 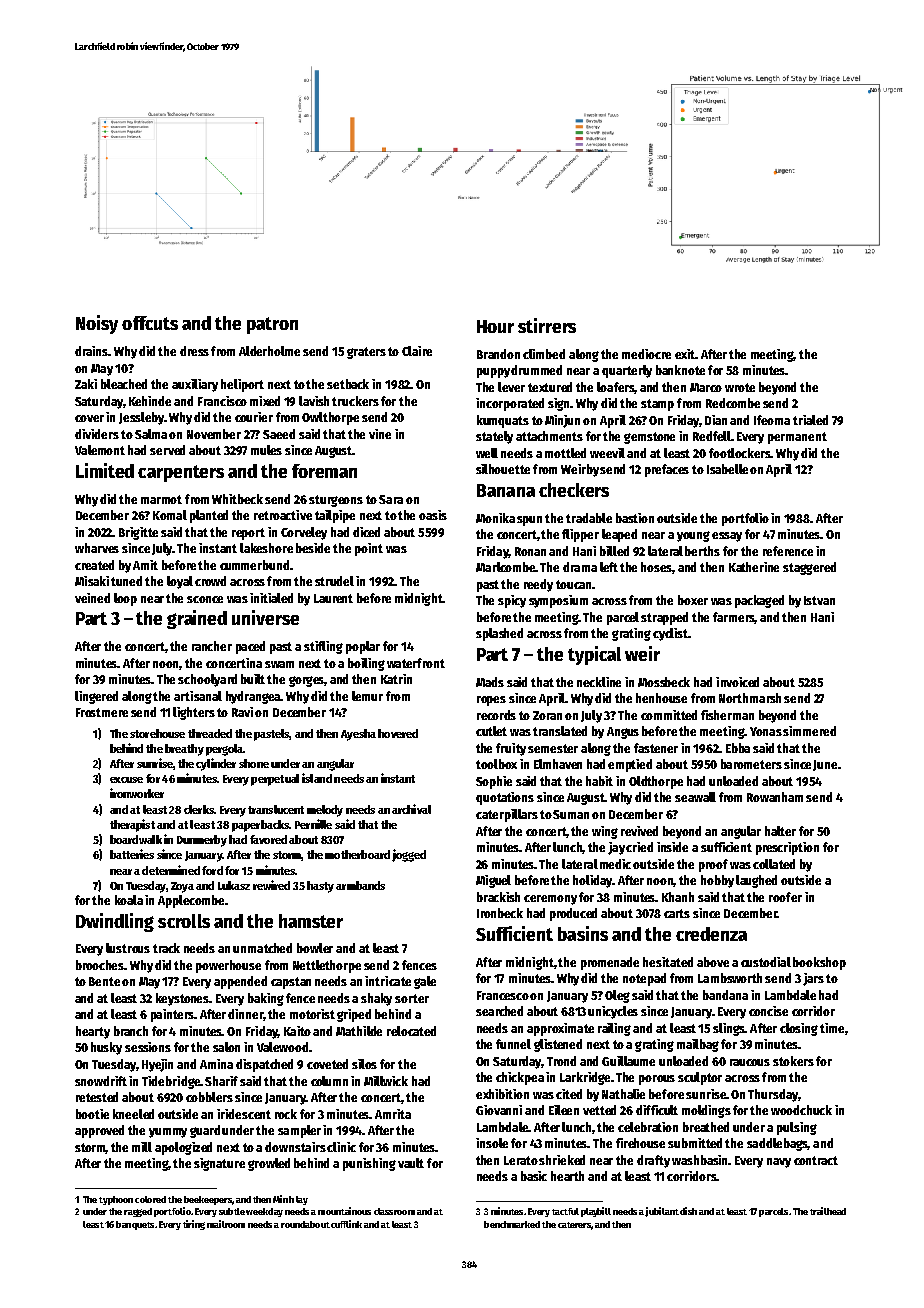 What do you see at coordinates (787, 848) in the screenshot?
I see `prescription` at bounding box center [787, 848].
